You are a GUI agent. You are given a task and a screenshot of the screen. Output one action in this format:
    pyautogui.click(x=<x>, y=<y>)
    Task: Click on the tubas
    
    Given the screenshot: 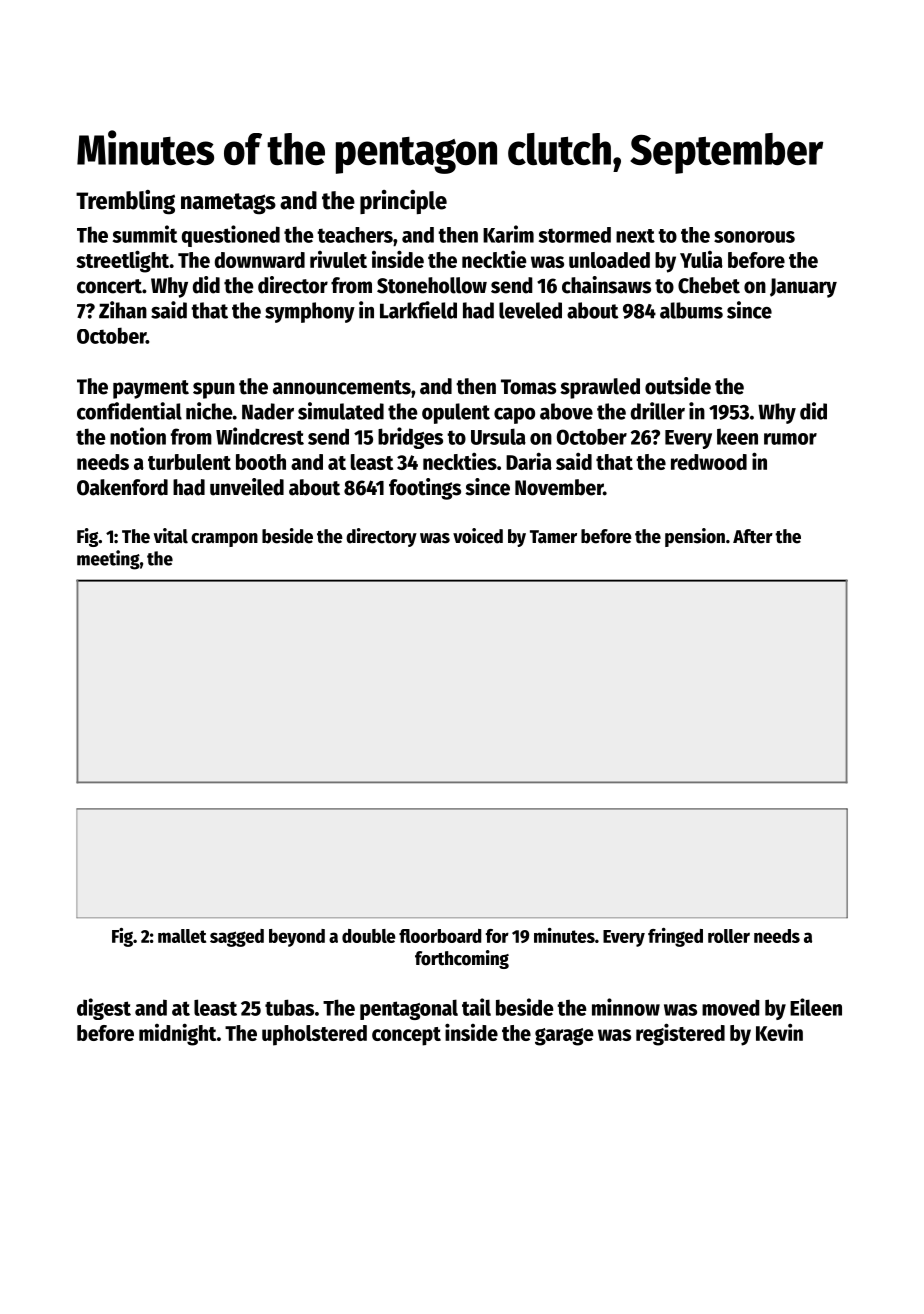 What is the action you would take?
    pyautogui.click(x=289, y=1007)
